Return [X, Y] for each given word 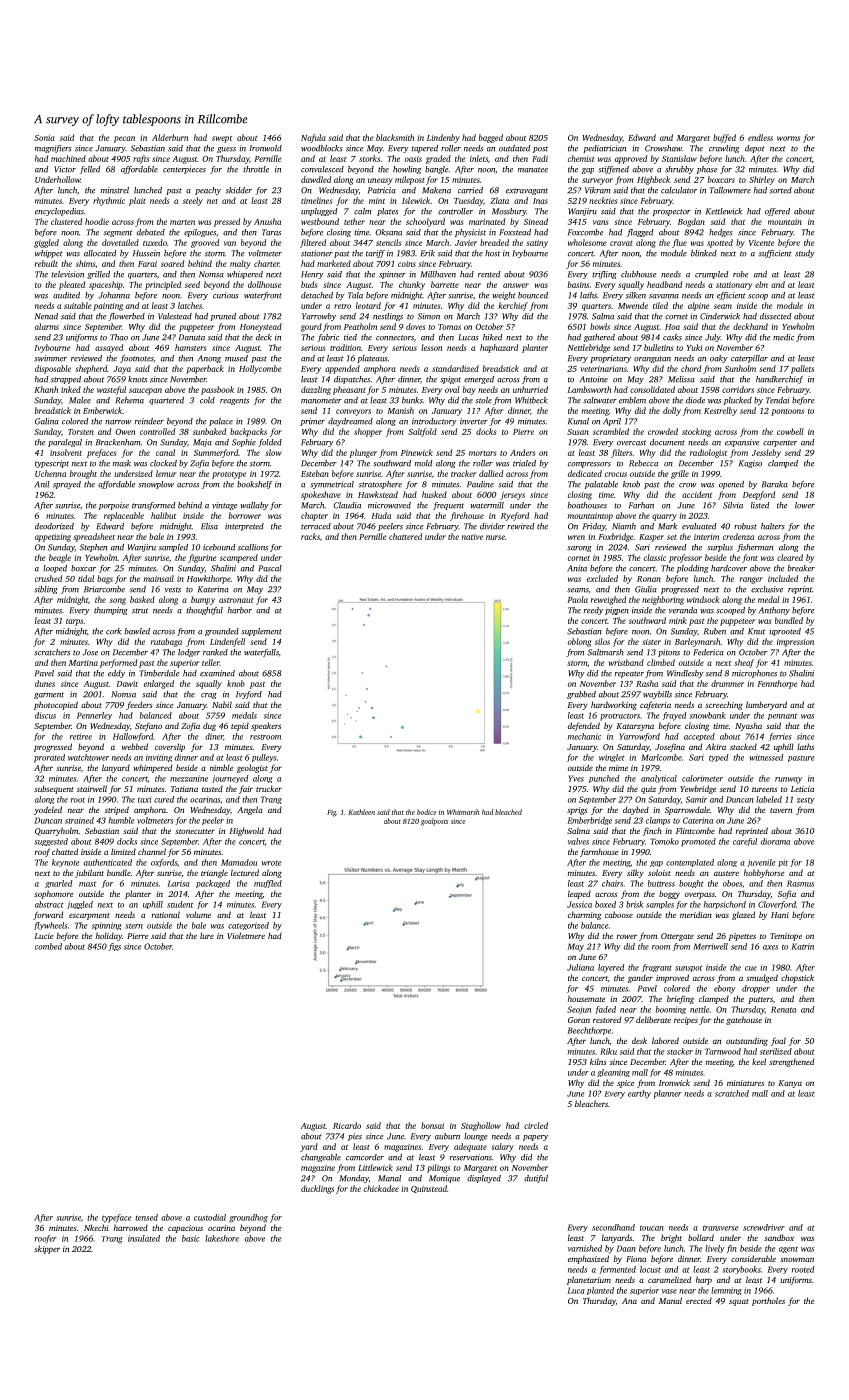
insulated [144, 1238]
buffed [724, 138]
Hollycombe [260, 369]
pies [355, 1137]
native [472, 537]
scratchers [52, 652]
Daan [626, 1248]
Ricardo [347, 1125]
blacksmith [395, 137]
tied [350, 337]
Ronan [649, 579]
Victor [65, 169]
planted [600, 1291]
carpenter [780, 443]
